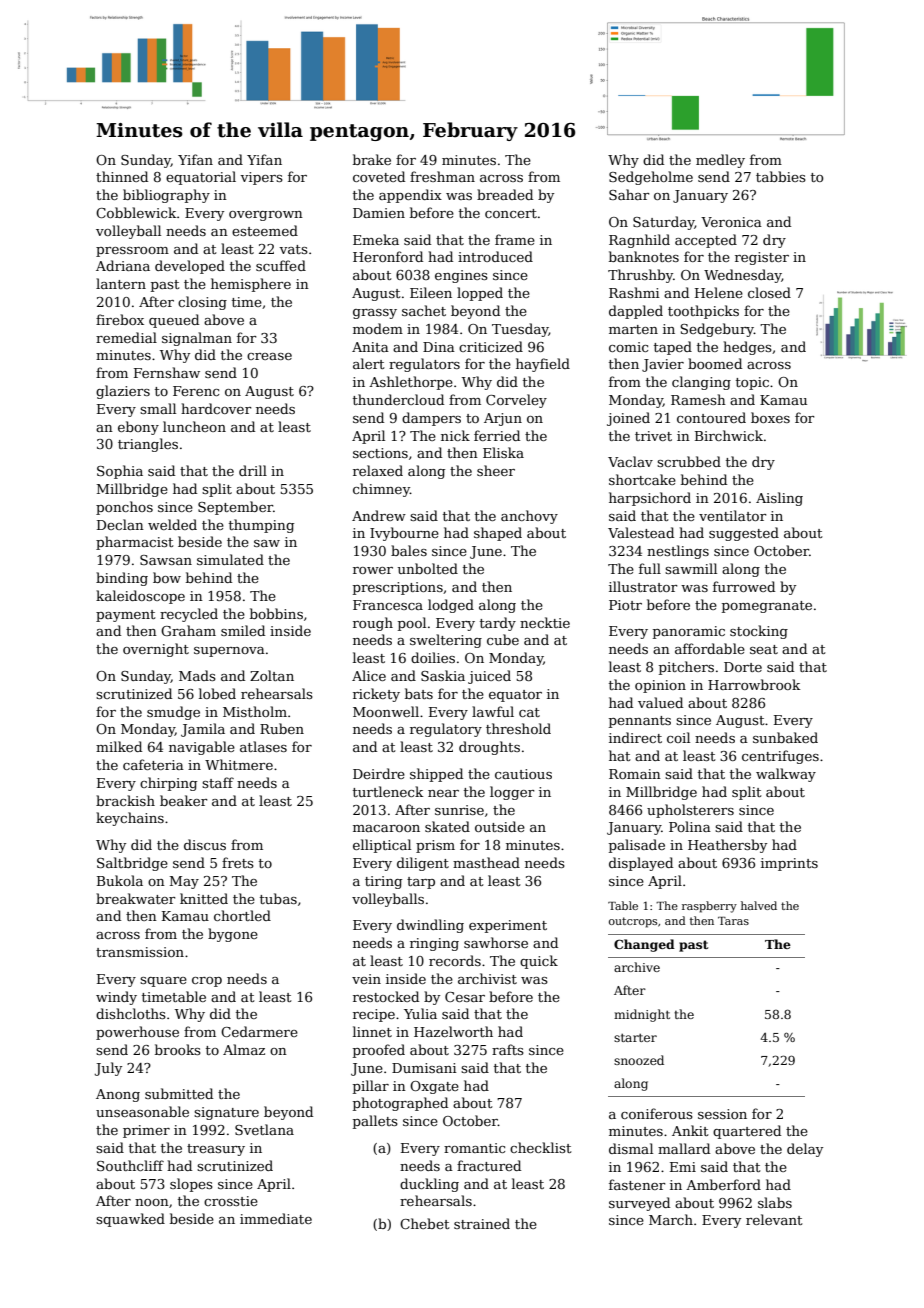 The image size is (924, 1308). What do you see at coordinates (541, 1147) in the page?
I see `checklist` at bounding box center [541, 1147].
